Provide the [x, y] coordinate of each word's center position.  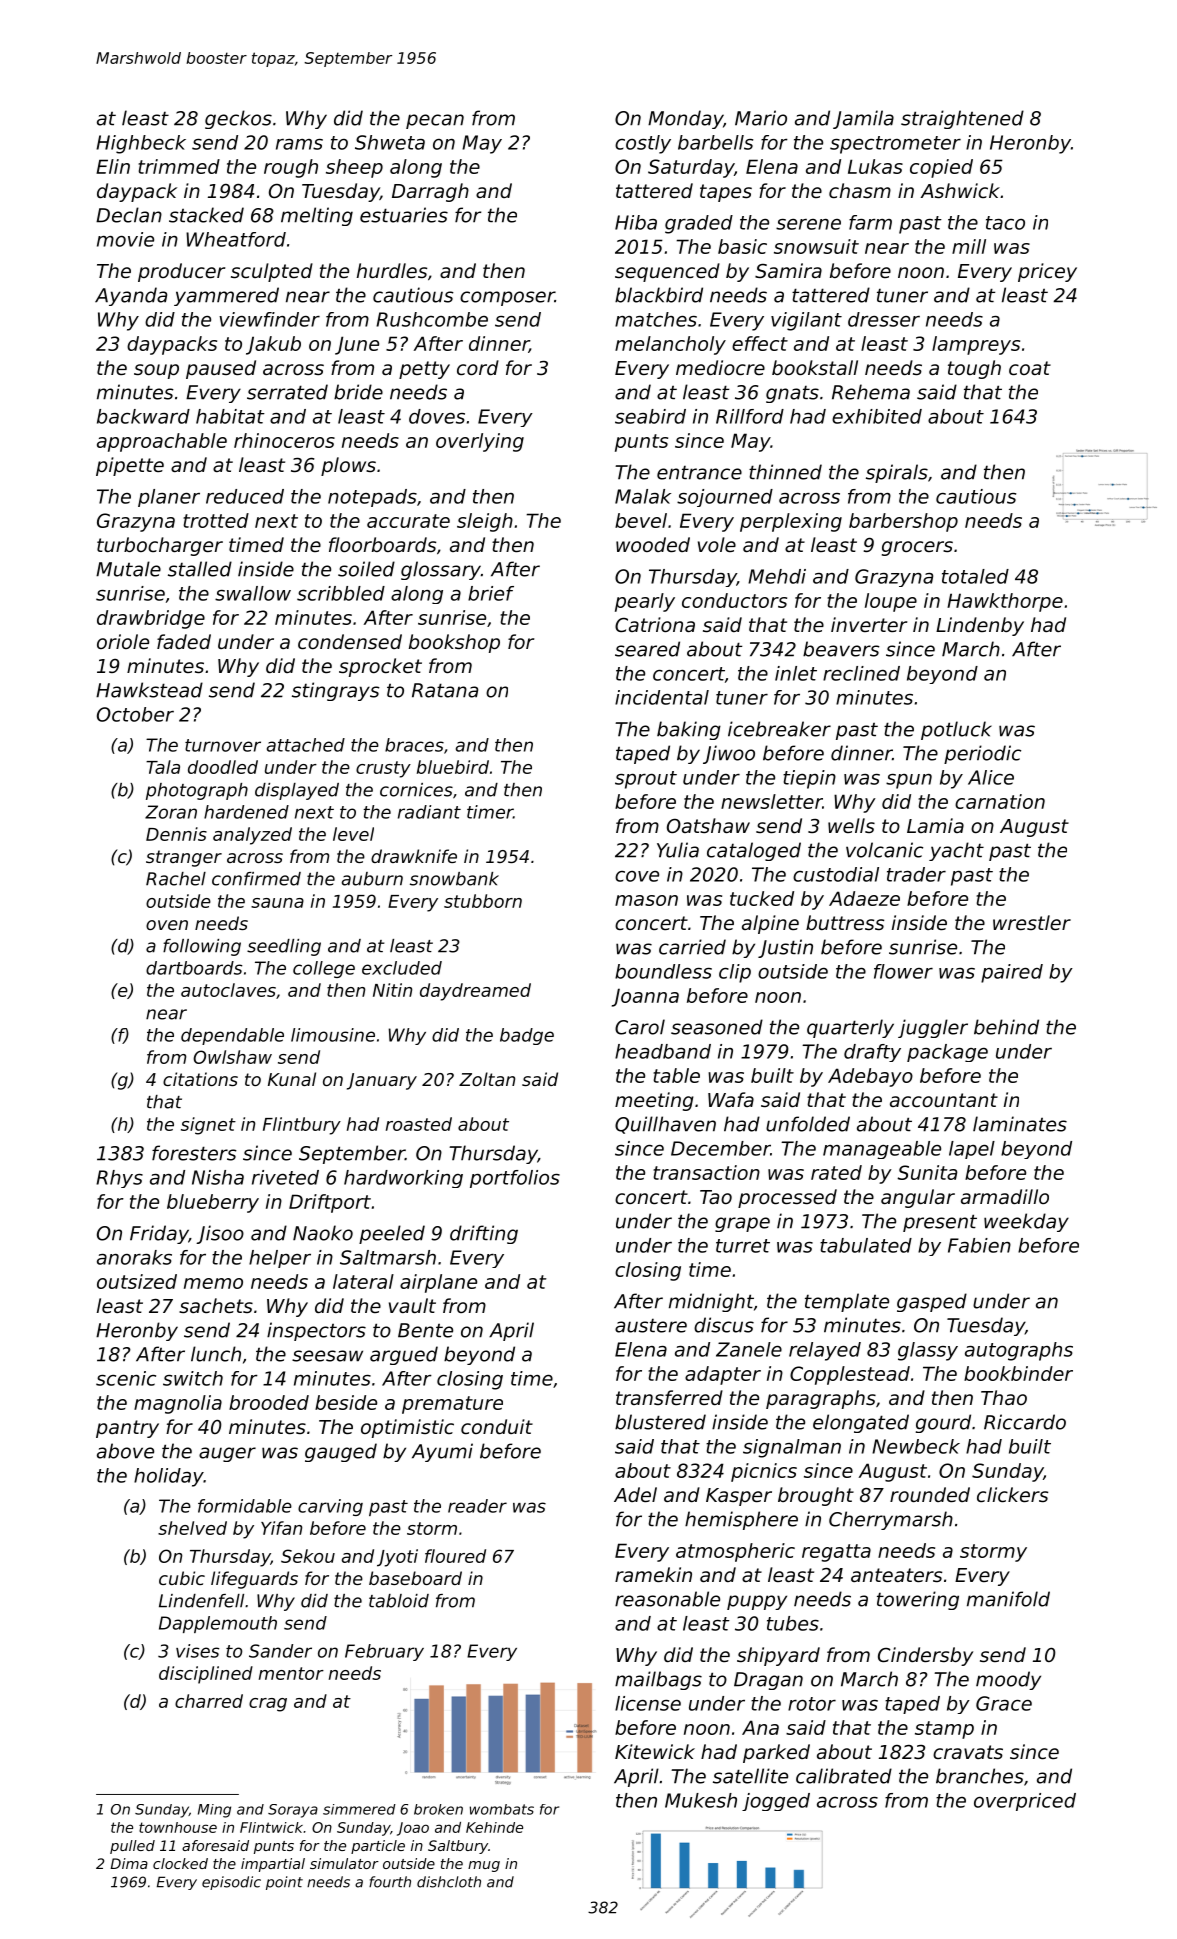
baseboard [415, 1578]
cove [637, 876]
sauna [277, 903]
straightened [962, 119]
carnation [1000, 801]
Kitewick [655, 1751]
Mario [761, 118]
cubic [182, 1578]
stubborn [483, 901]
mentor [291, 1673]
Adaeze [864, 898]
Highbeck [141, 144]
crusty [383, 769]
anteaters [896, 1575]
